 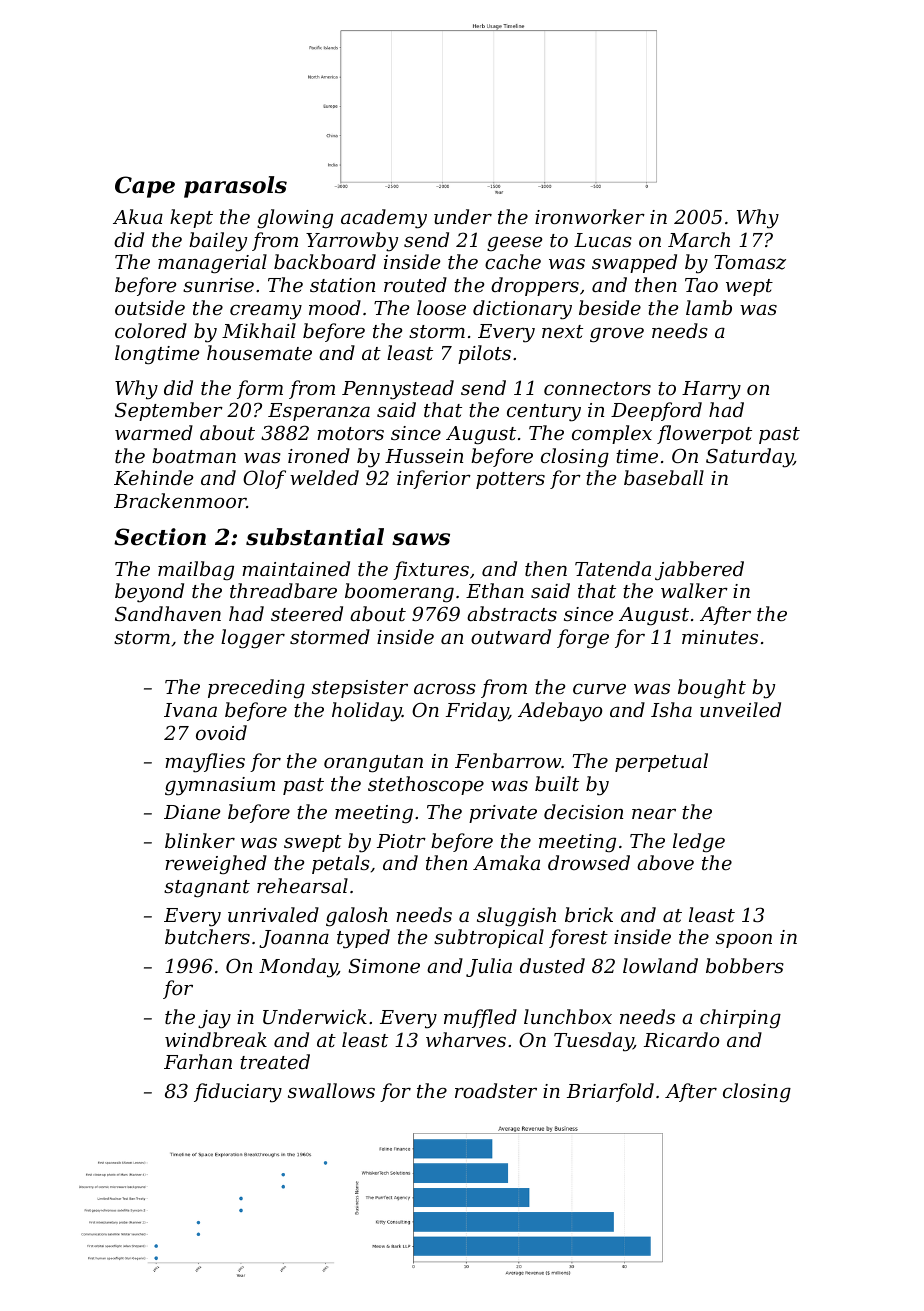 I want to click on loose, so click(x=441, y=307).
